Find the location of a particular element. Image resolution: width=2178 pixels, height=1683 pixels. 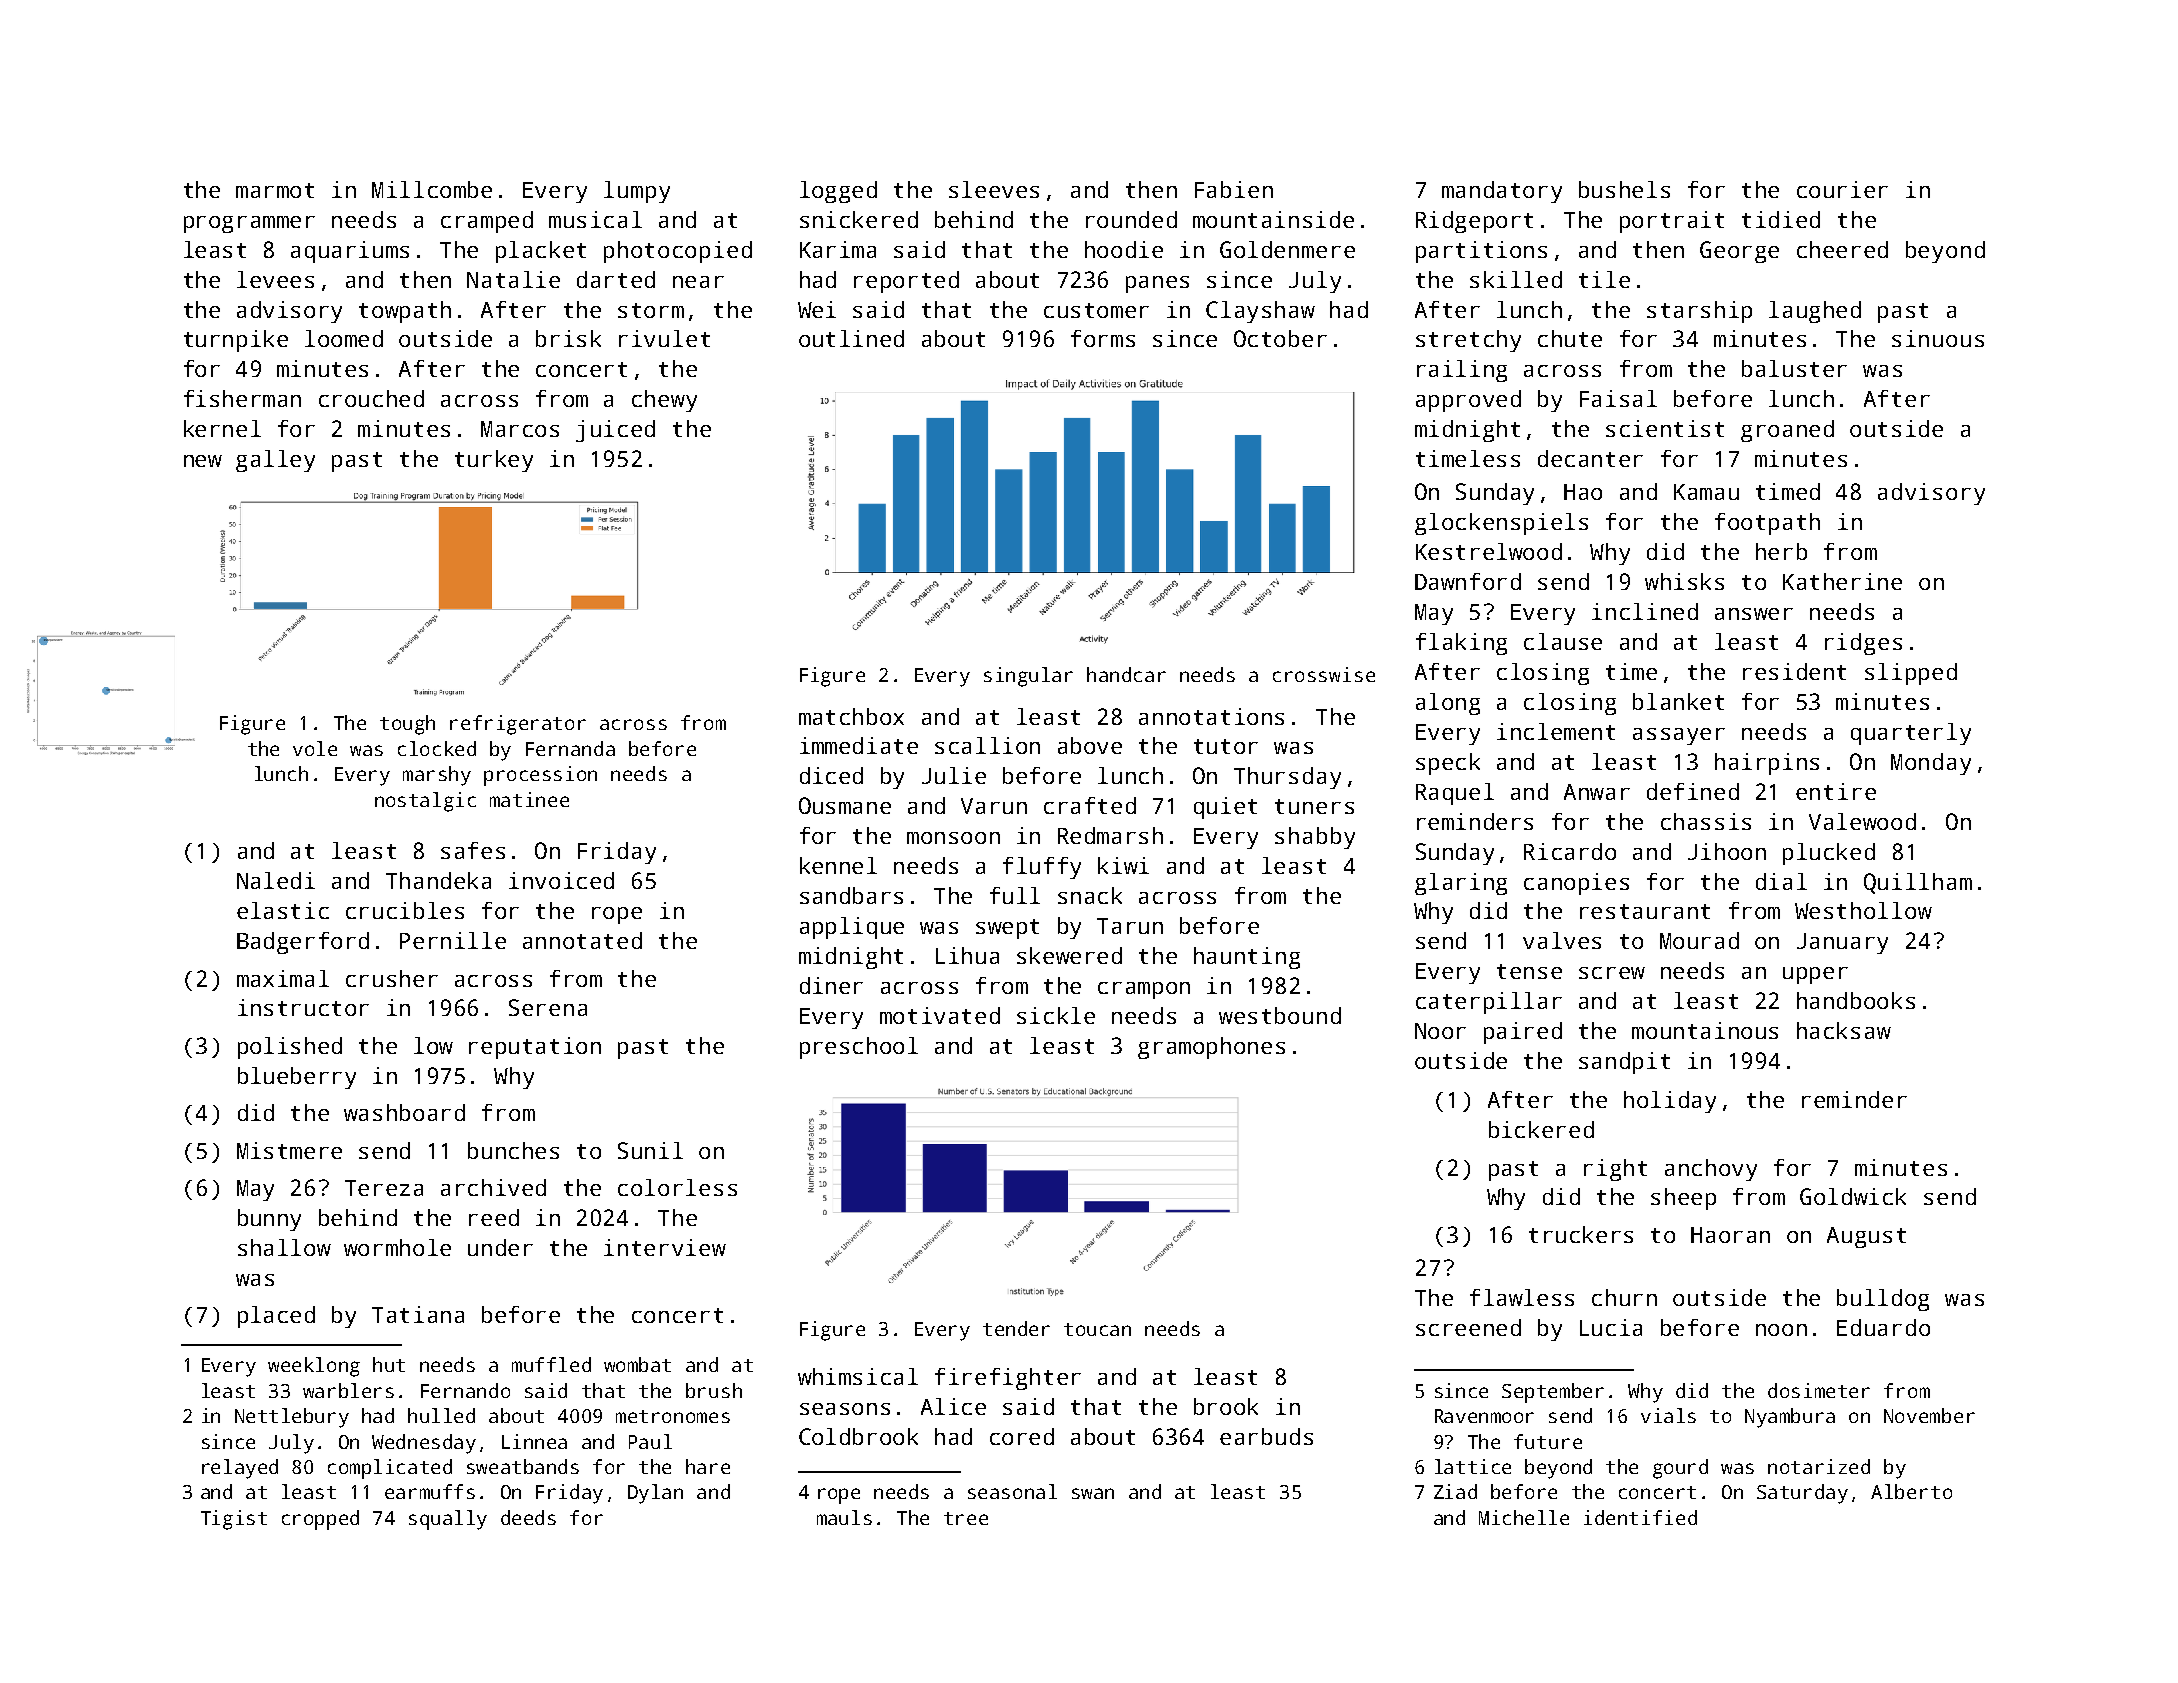

courier is located at coordinates (1842, 189).
